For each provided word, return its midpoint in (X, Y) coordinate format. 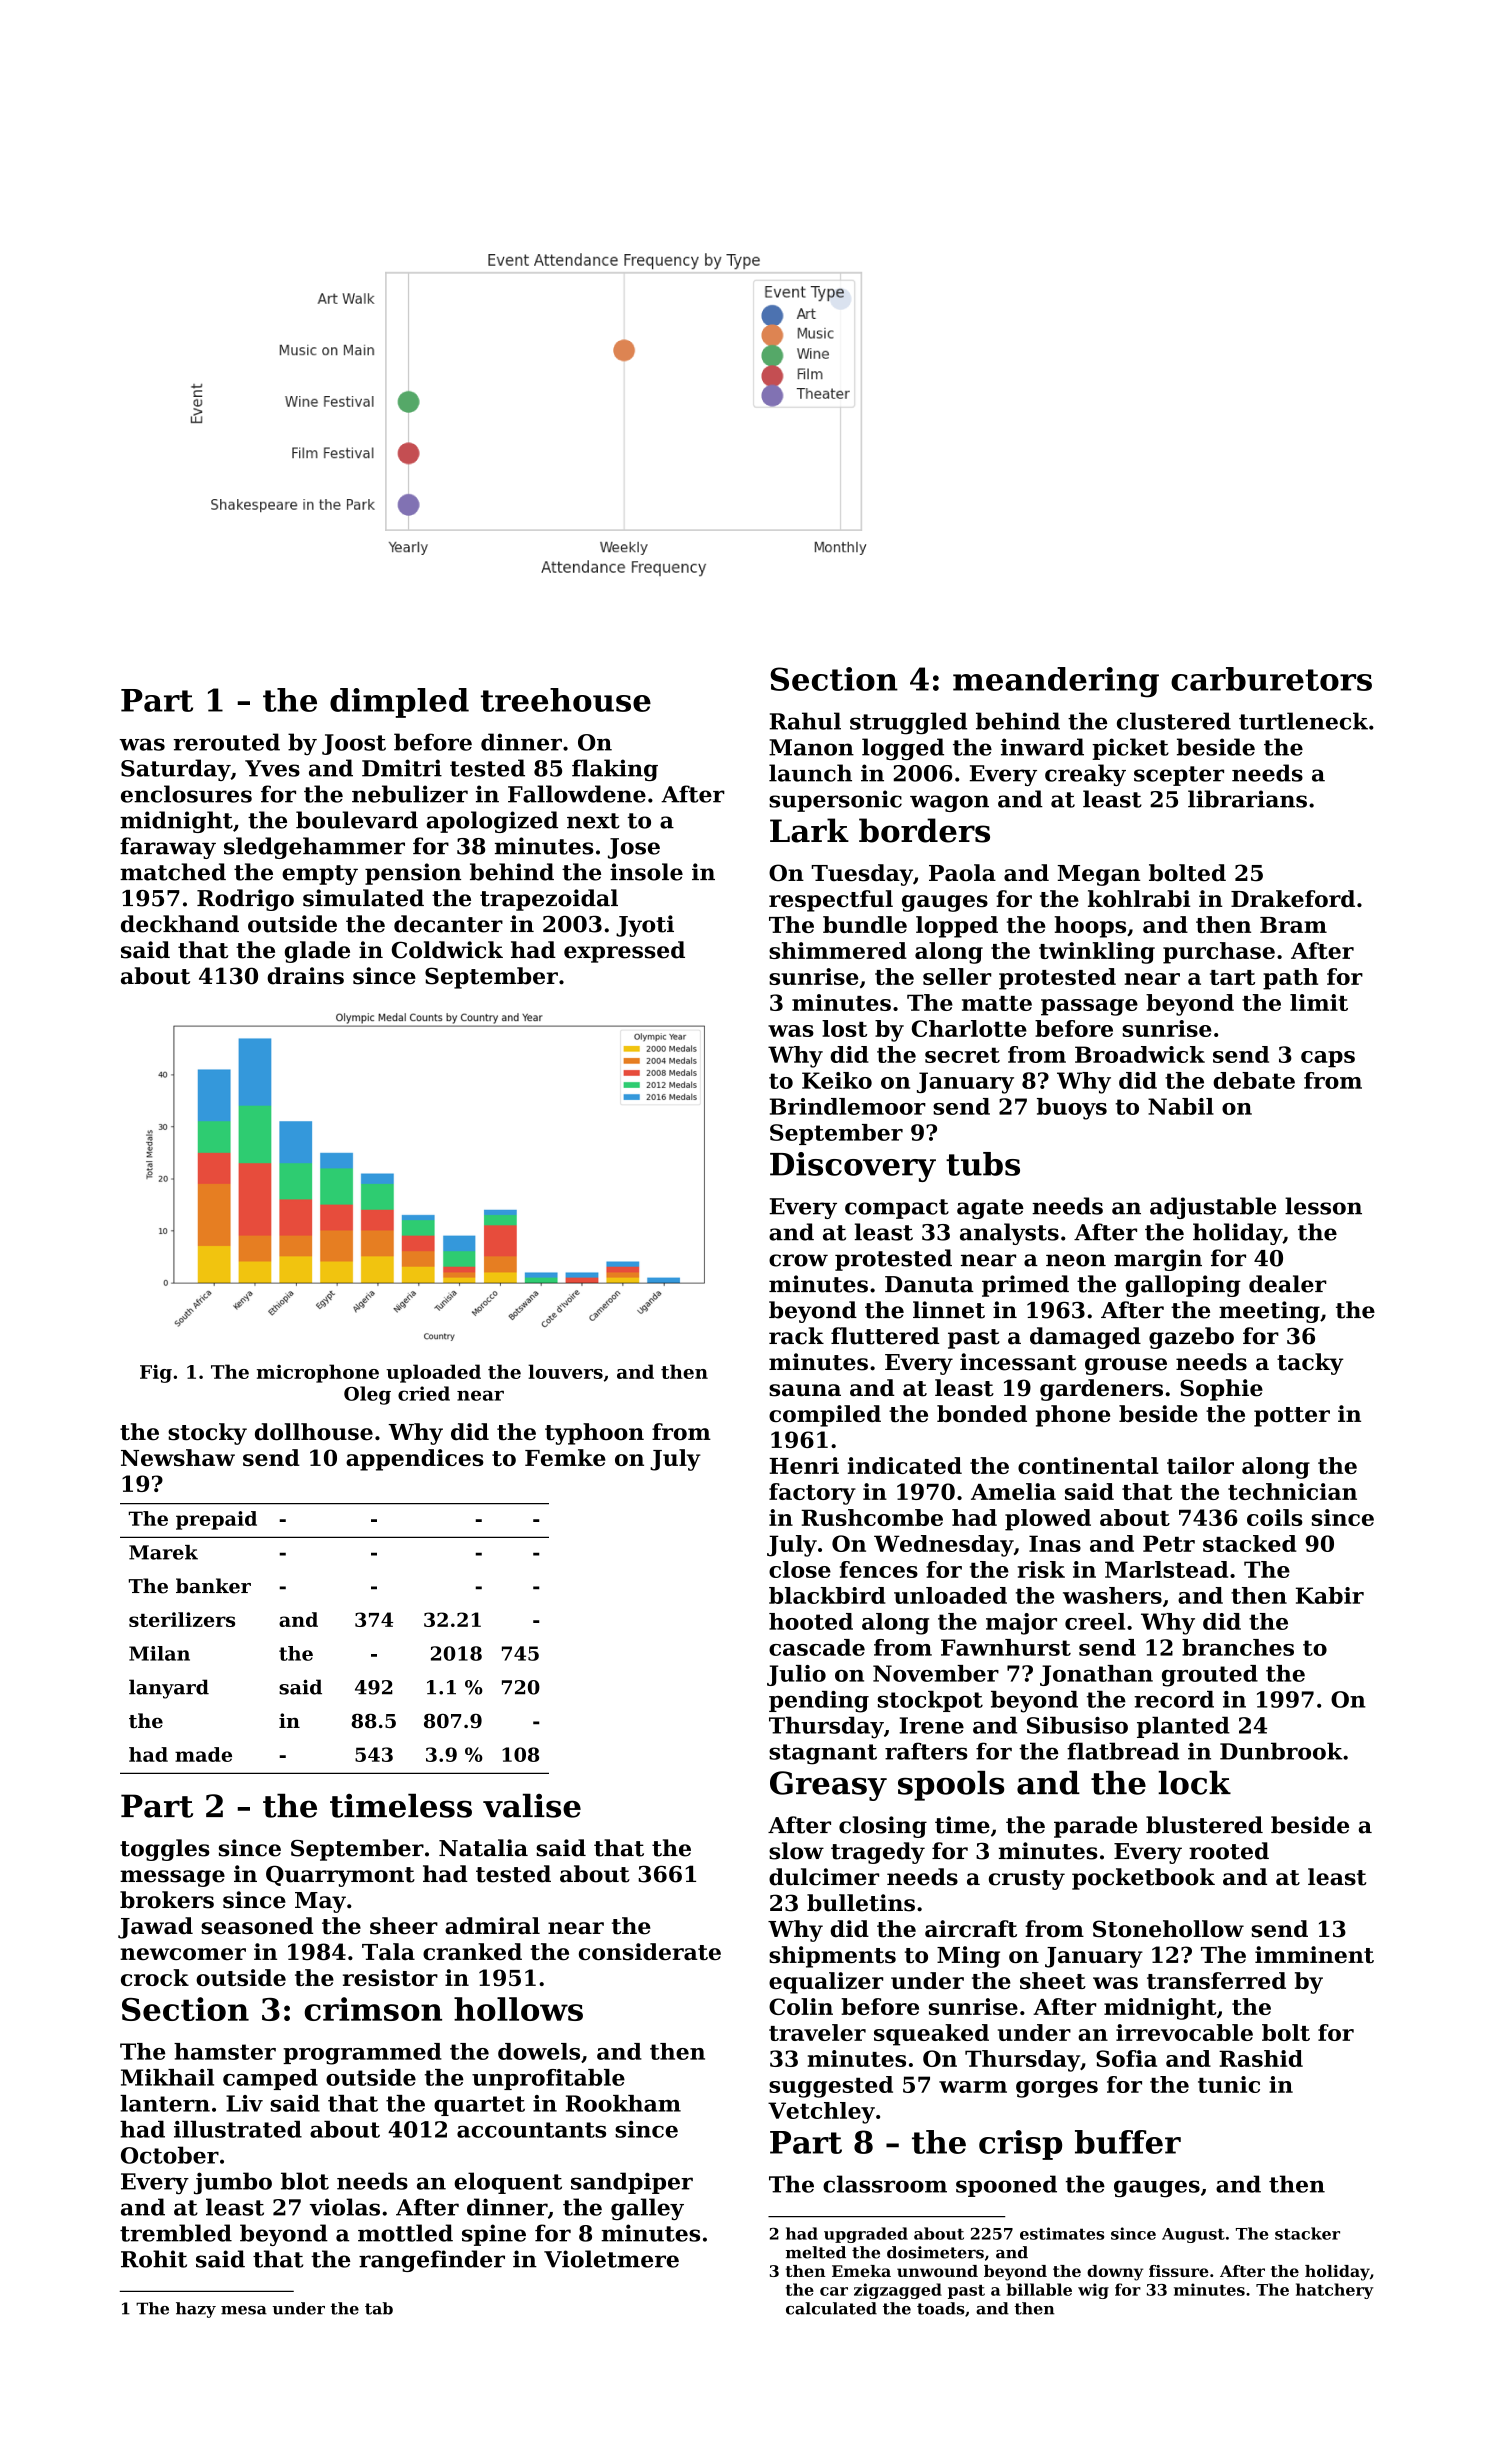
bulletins (861, 1903)
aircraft (971, 1929)
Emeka (861, 2271)
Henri (804, 1465)
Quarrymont (340, 1876)
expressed (624, 952)
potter (1292, 1417)
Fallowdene (577, 794)
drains (305, 976)
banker (213, 1586)
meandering (1056, 682)
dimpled (399, 703)
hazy (196, 2310)
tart (1232, 977)
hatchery (1335, 2291)
